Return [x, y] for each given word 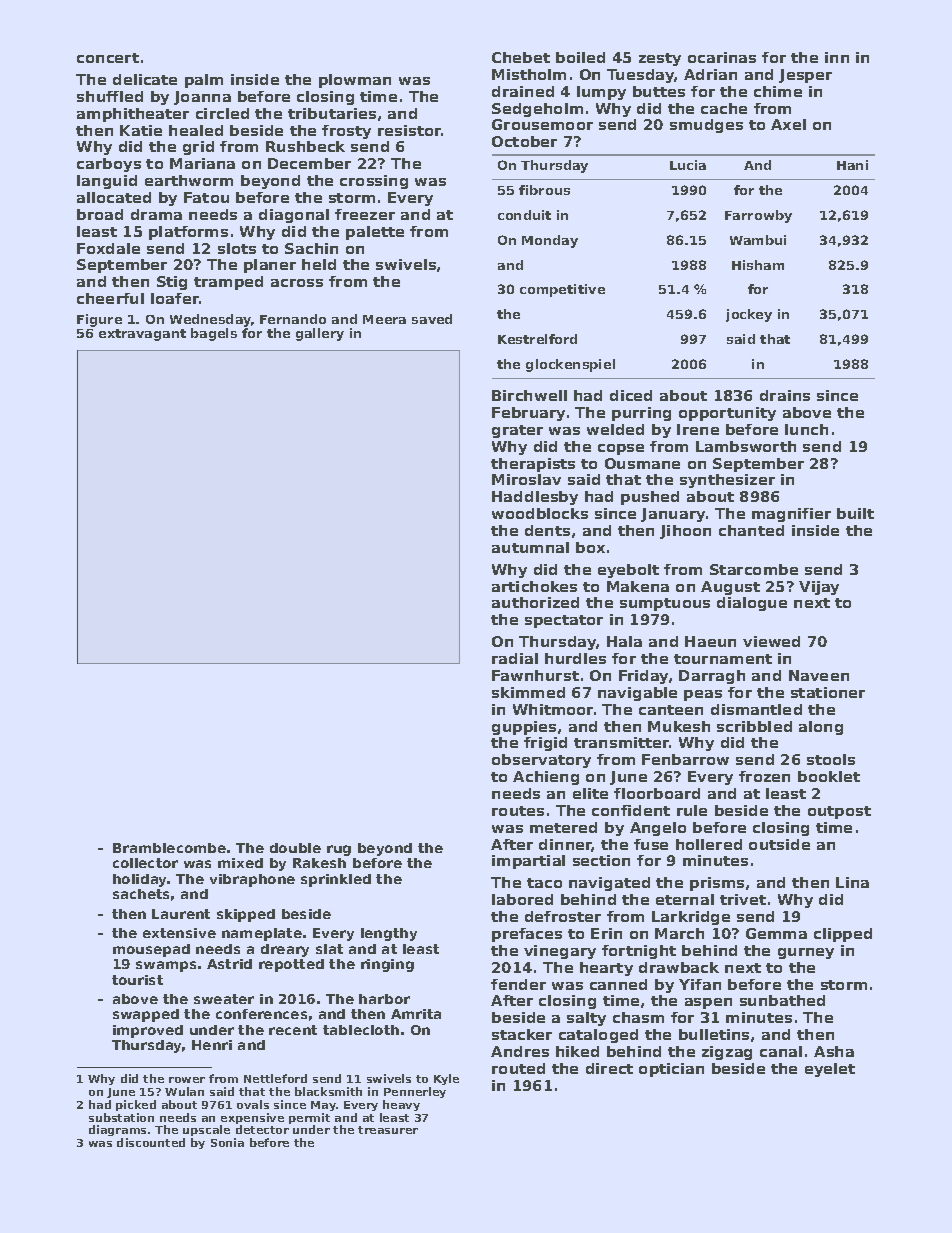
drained [523, 91]
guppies [524, 728]
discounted [151, 1142]
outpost [839, 812]
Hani [852, 165]
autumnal [530, 547]
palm [204, 81]
